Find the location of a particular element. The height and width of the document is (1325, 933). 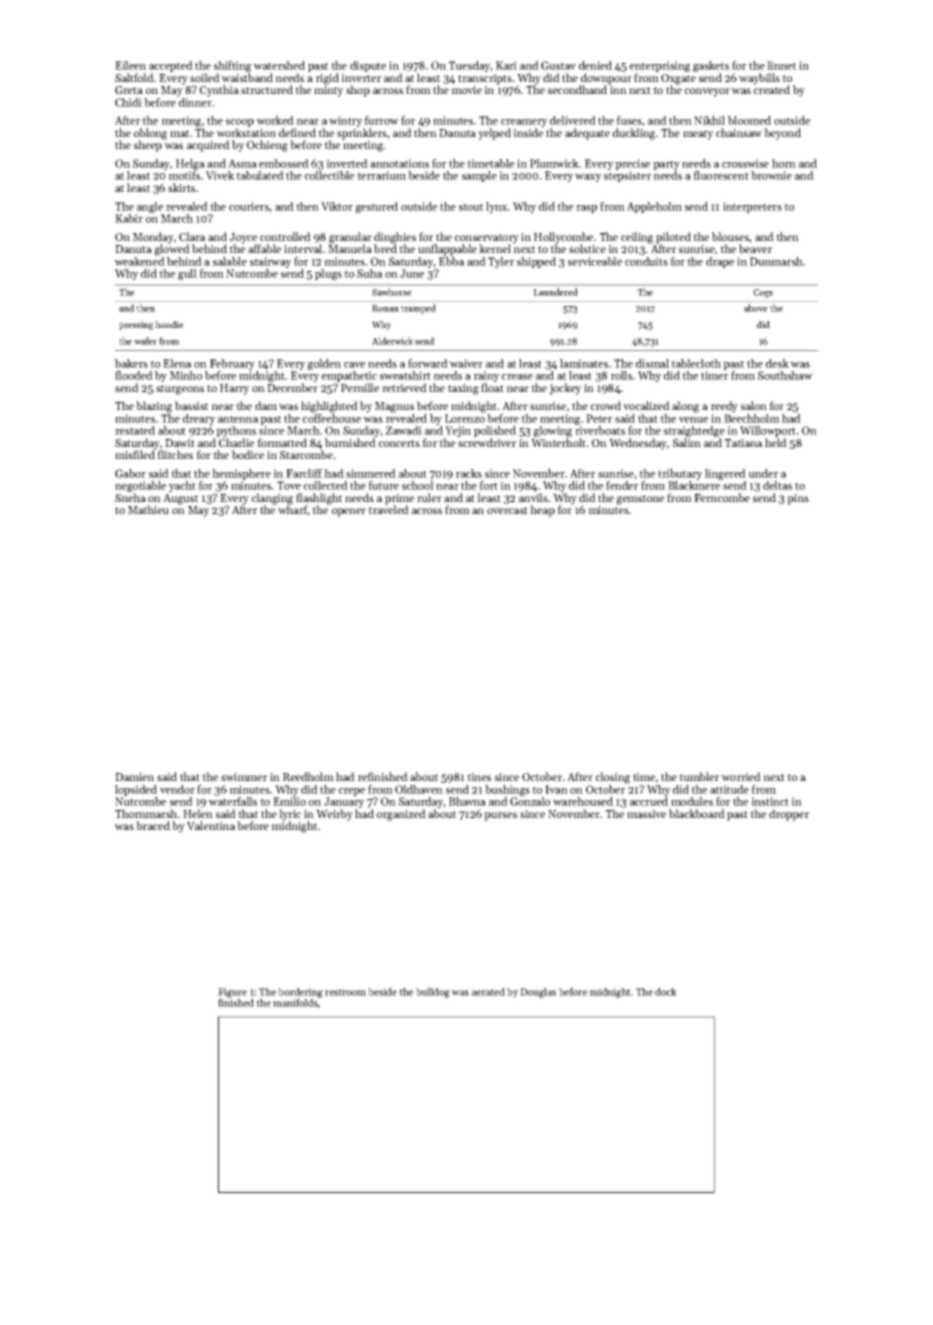

pins is located at coordinates (798, 499).
